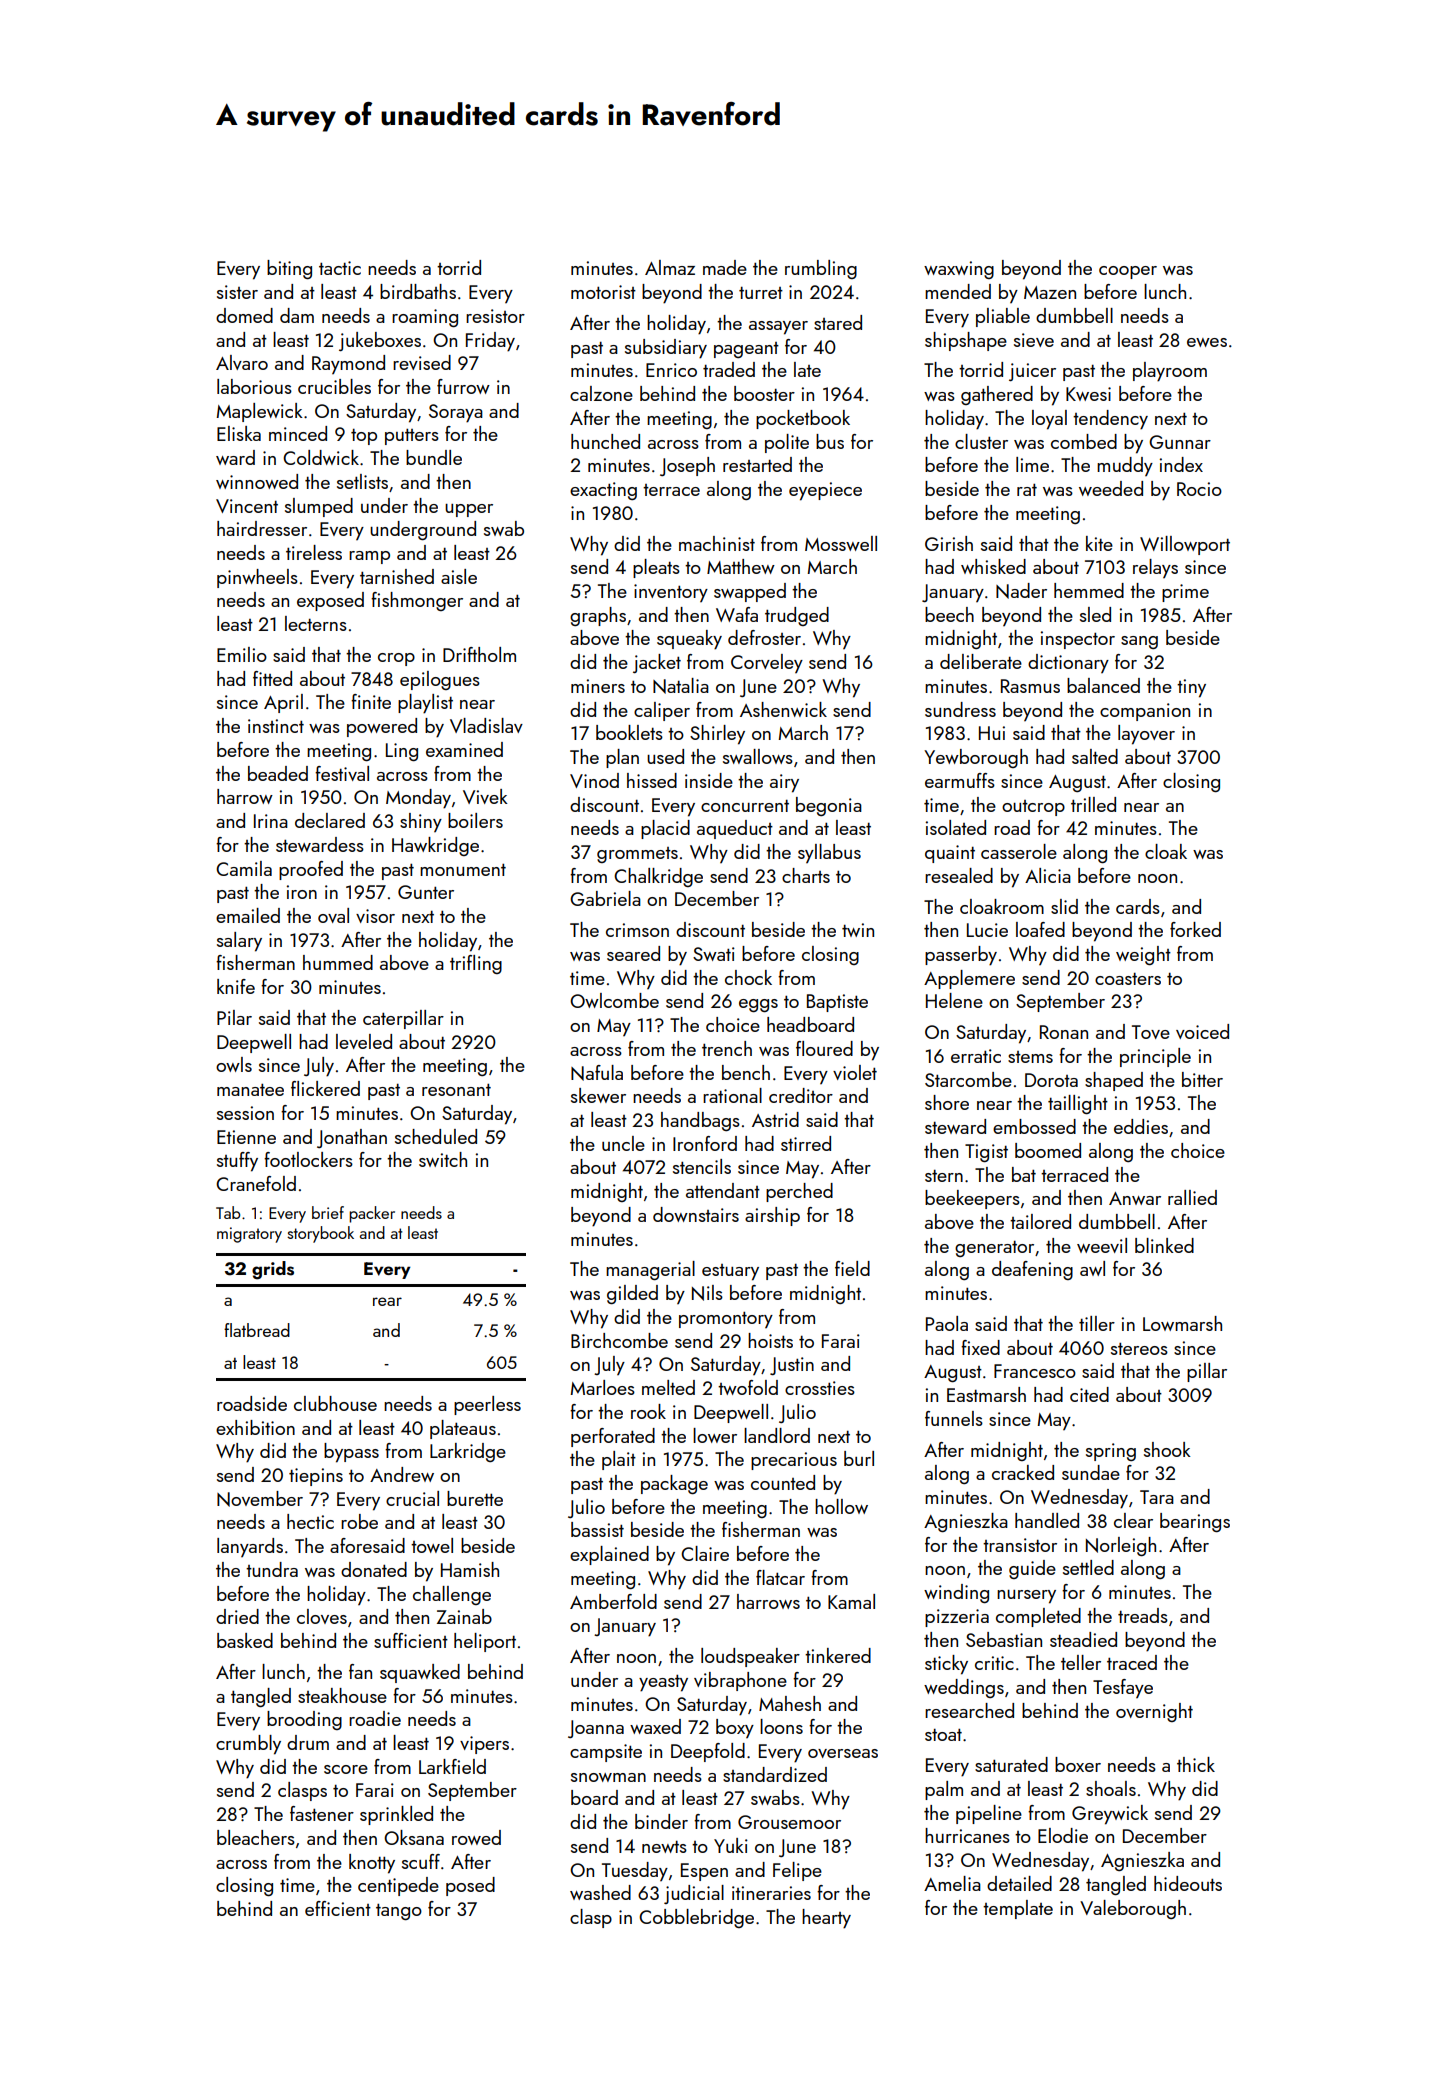 The width and height of the screenshot is (1450, 2100). Describe the element at coordinates (338, 1908) in the screenshot. I see `efficient` at that location.
